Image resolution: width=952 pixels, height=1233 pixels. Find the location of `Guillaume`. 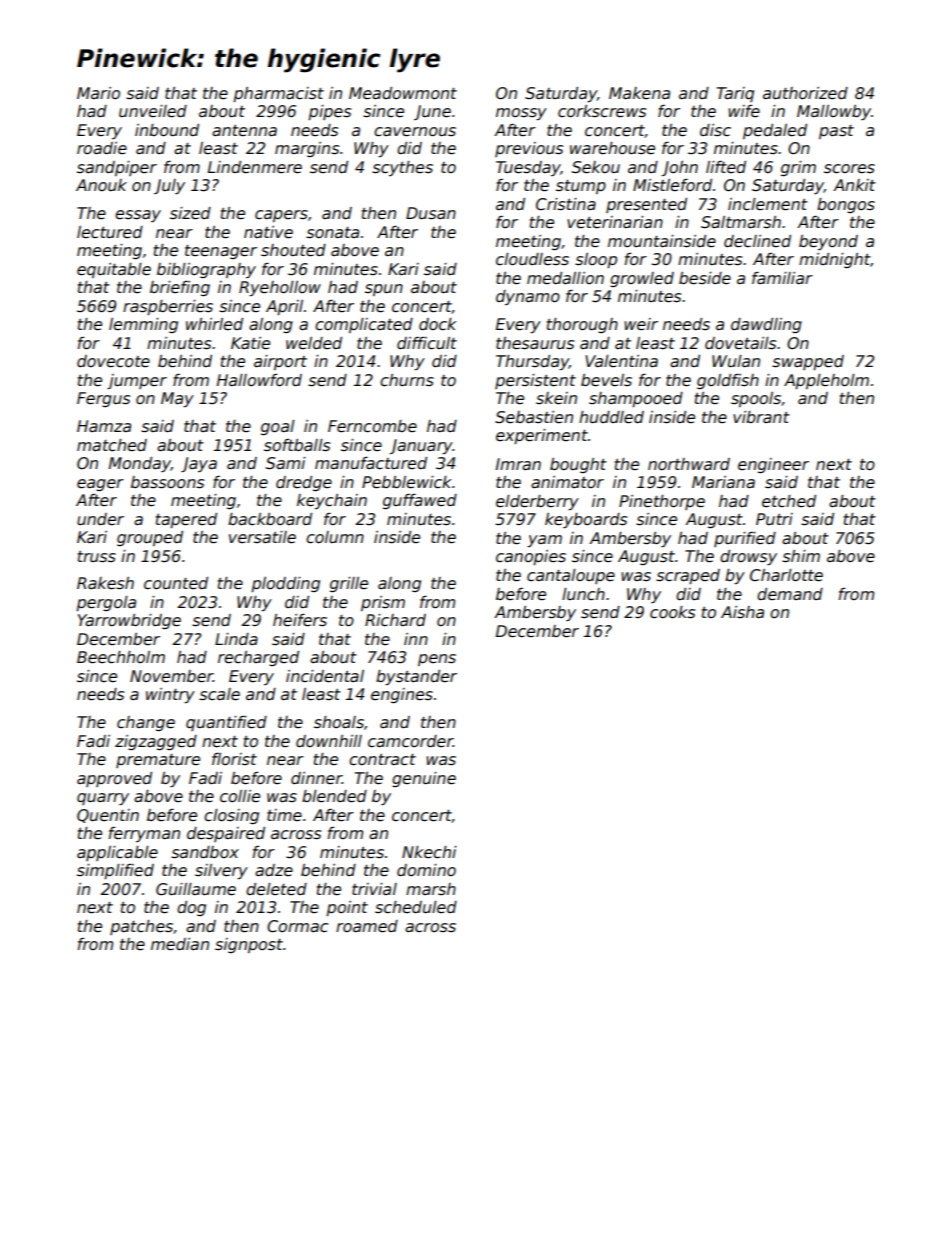

Guillaume is located at coordinates (196, 889).
